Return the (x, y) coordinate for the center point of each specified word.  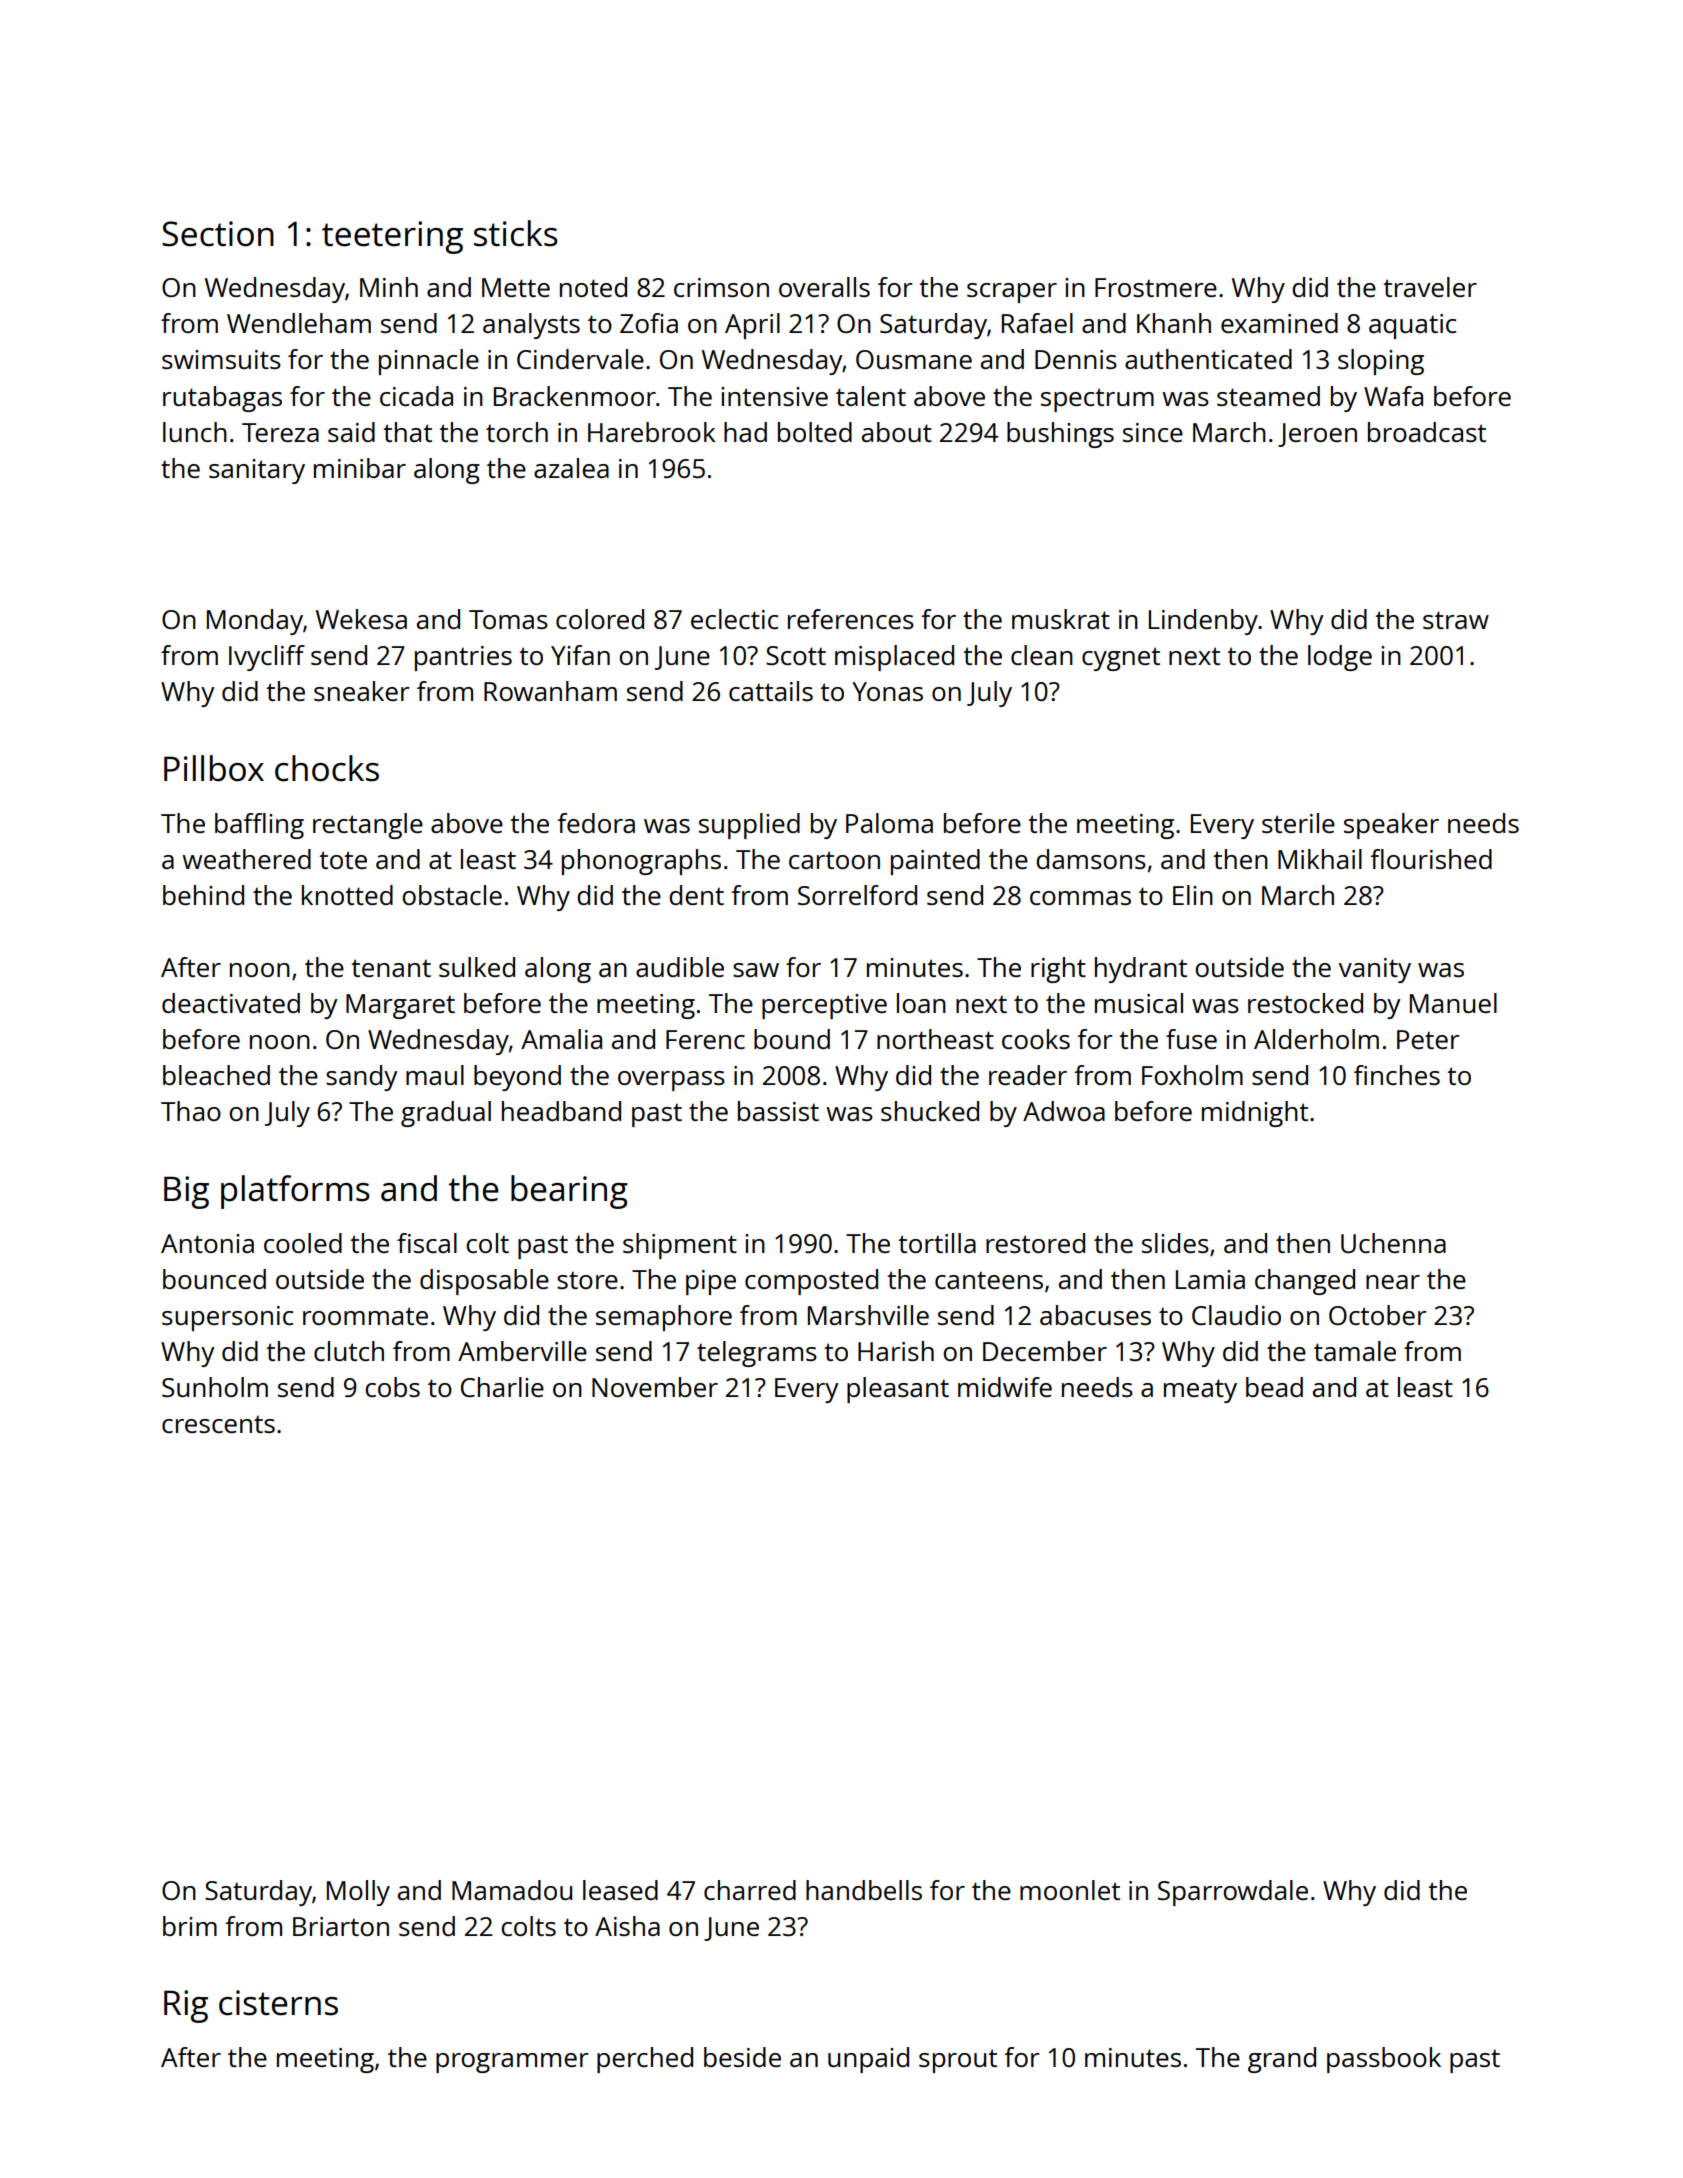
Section (218, 234)
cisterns (278, 2003)
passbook (1384, 2060)
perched (645, 2060)
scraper (1012, 293)
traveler (1430, 287)
